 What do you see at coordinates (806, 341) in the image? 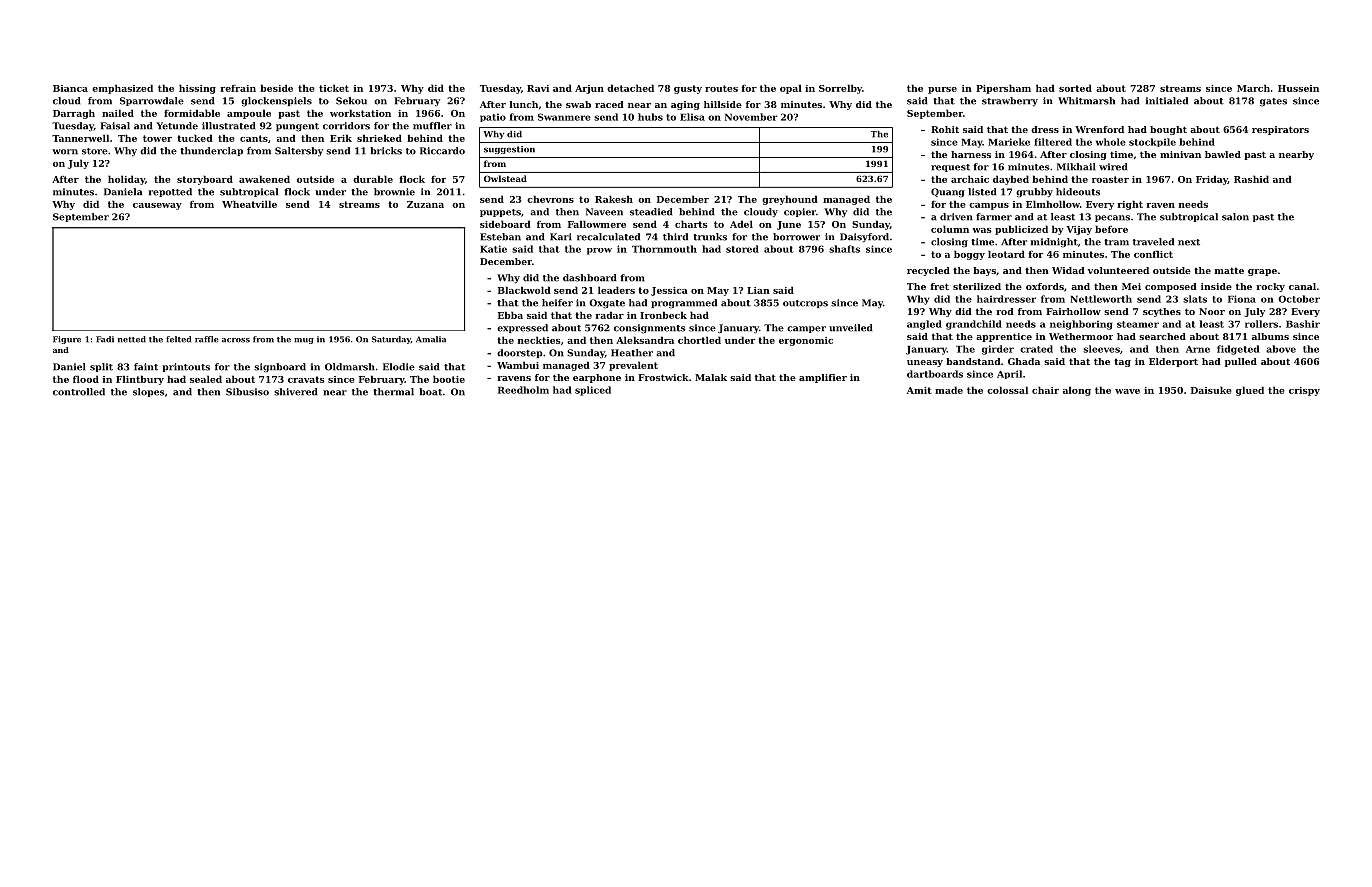
I see `ergonomic` at bounding box center [806, 341].
